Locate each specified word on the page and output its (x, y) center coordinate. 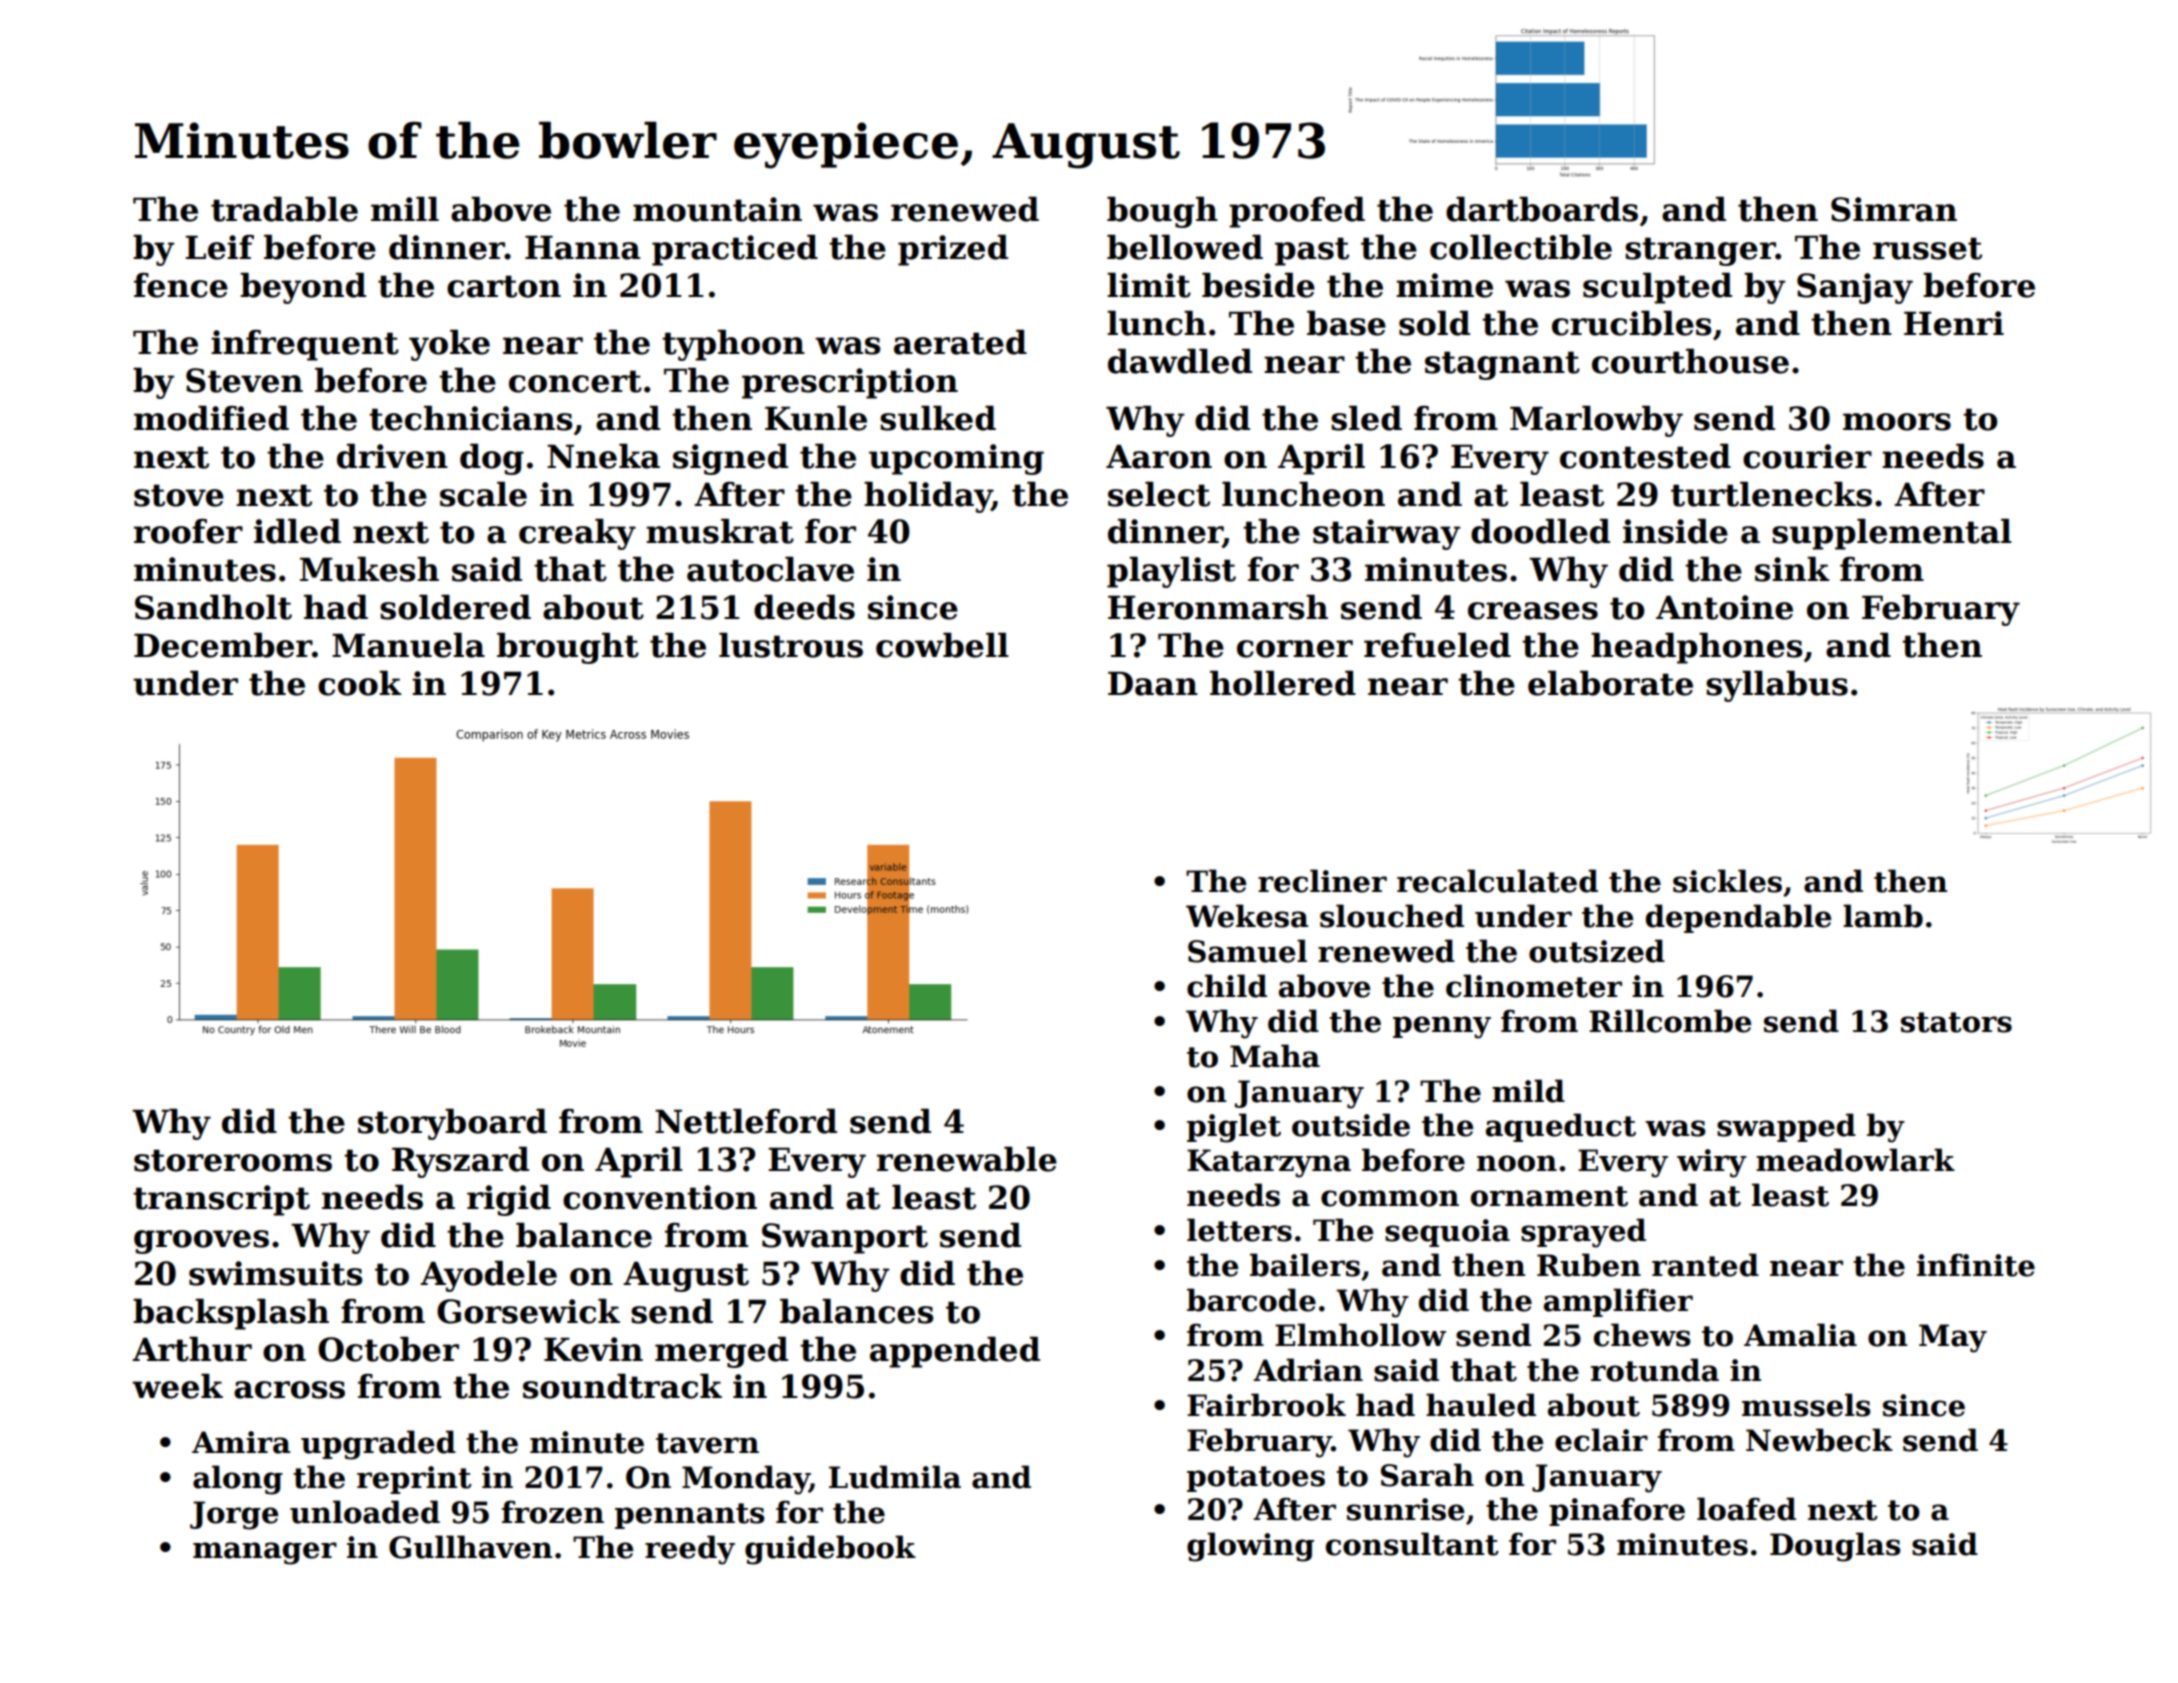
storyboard (452, 1124)
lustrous (791, 645)
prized (953, 250)
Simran (1894, 209)
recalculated (1497, 881)
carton (504, 286)
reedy (690, 1550)
